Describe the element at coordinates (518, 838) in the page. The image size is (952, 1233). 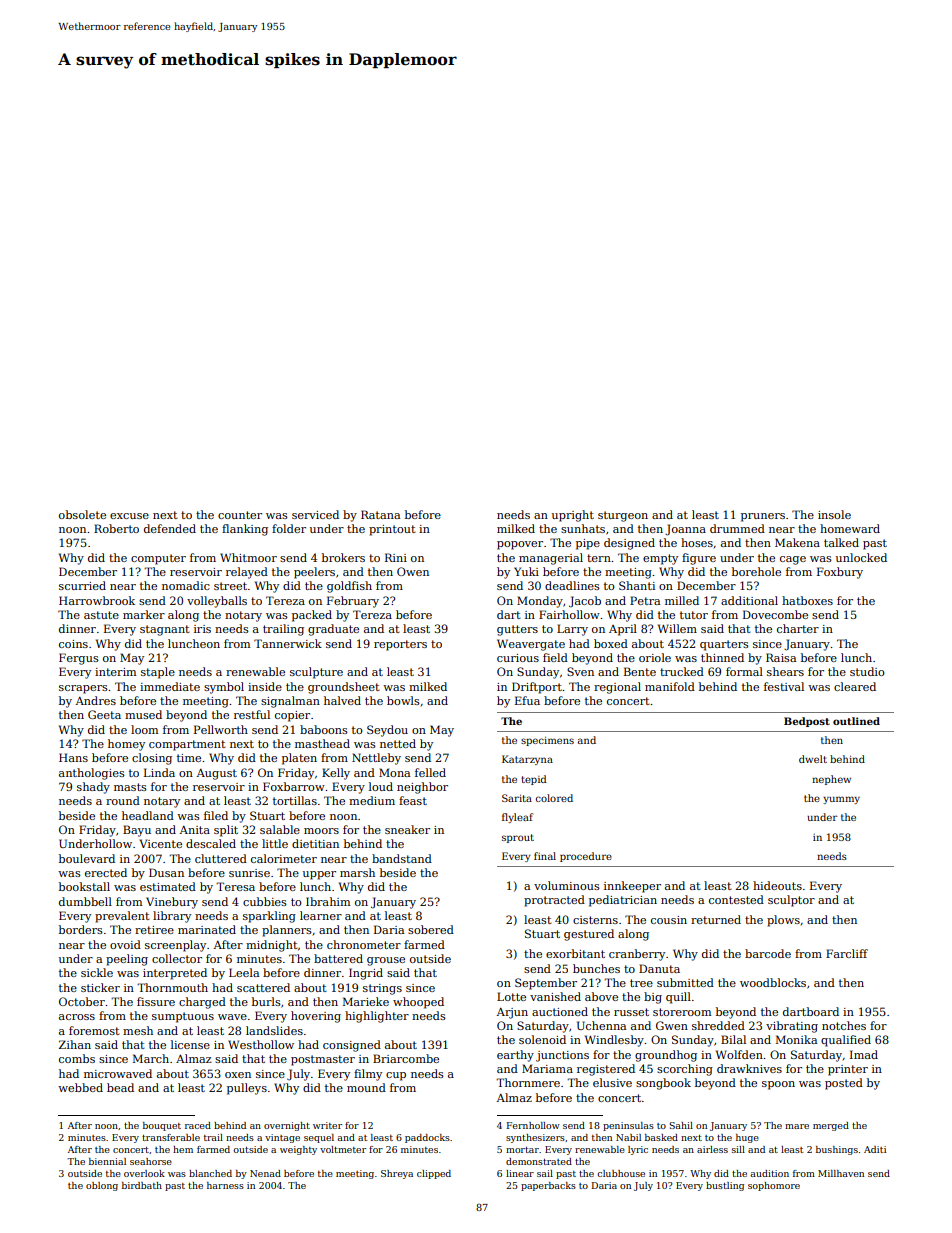
I see `sprout` at that location.
